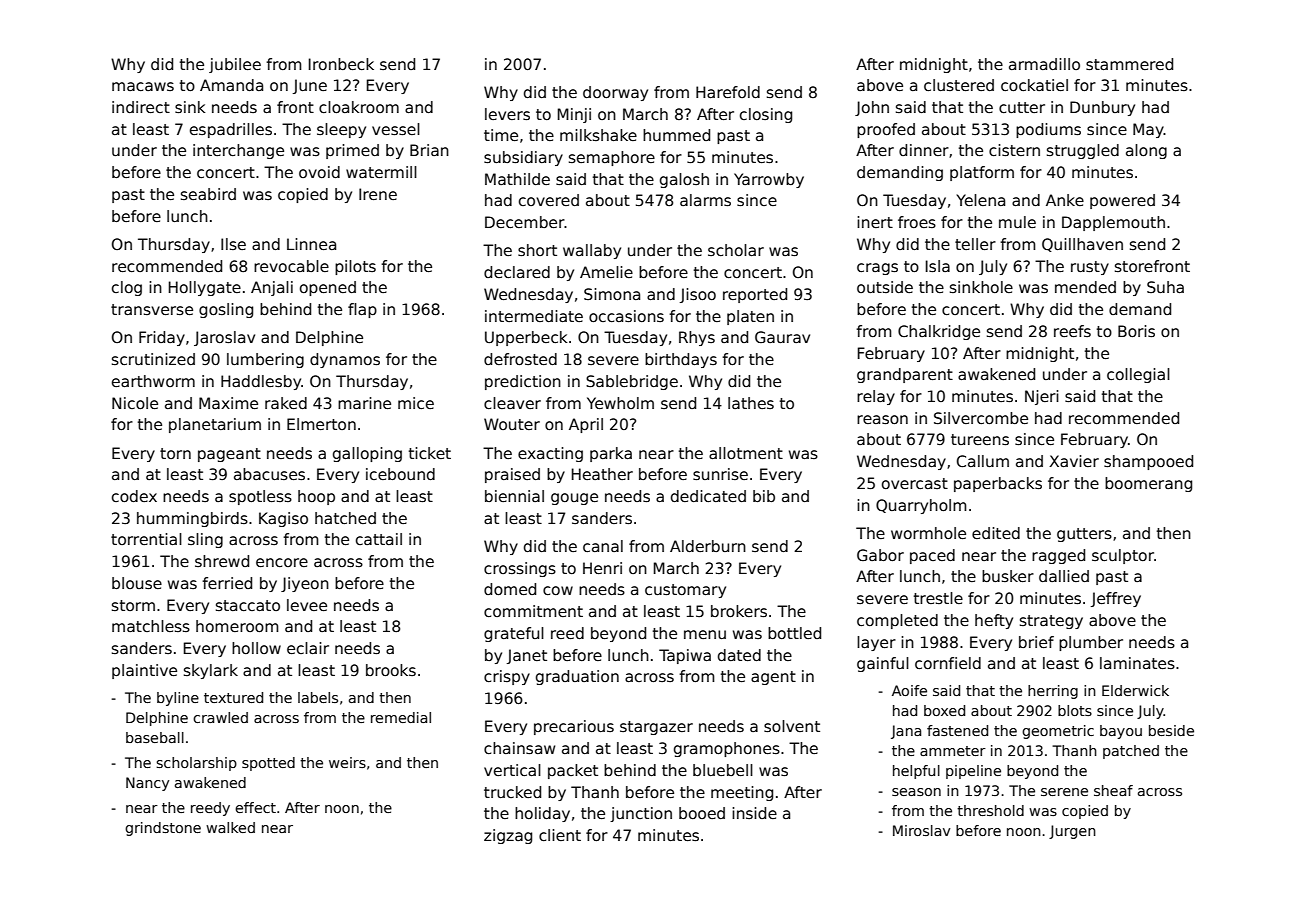 This screenshot has height=924, width=1308. I want to click on revocable, so click(291, 266).
